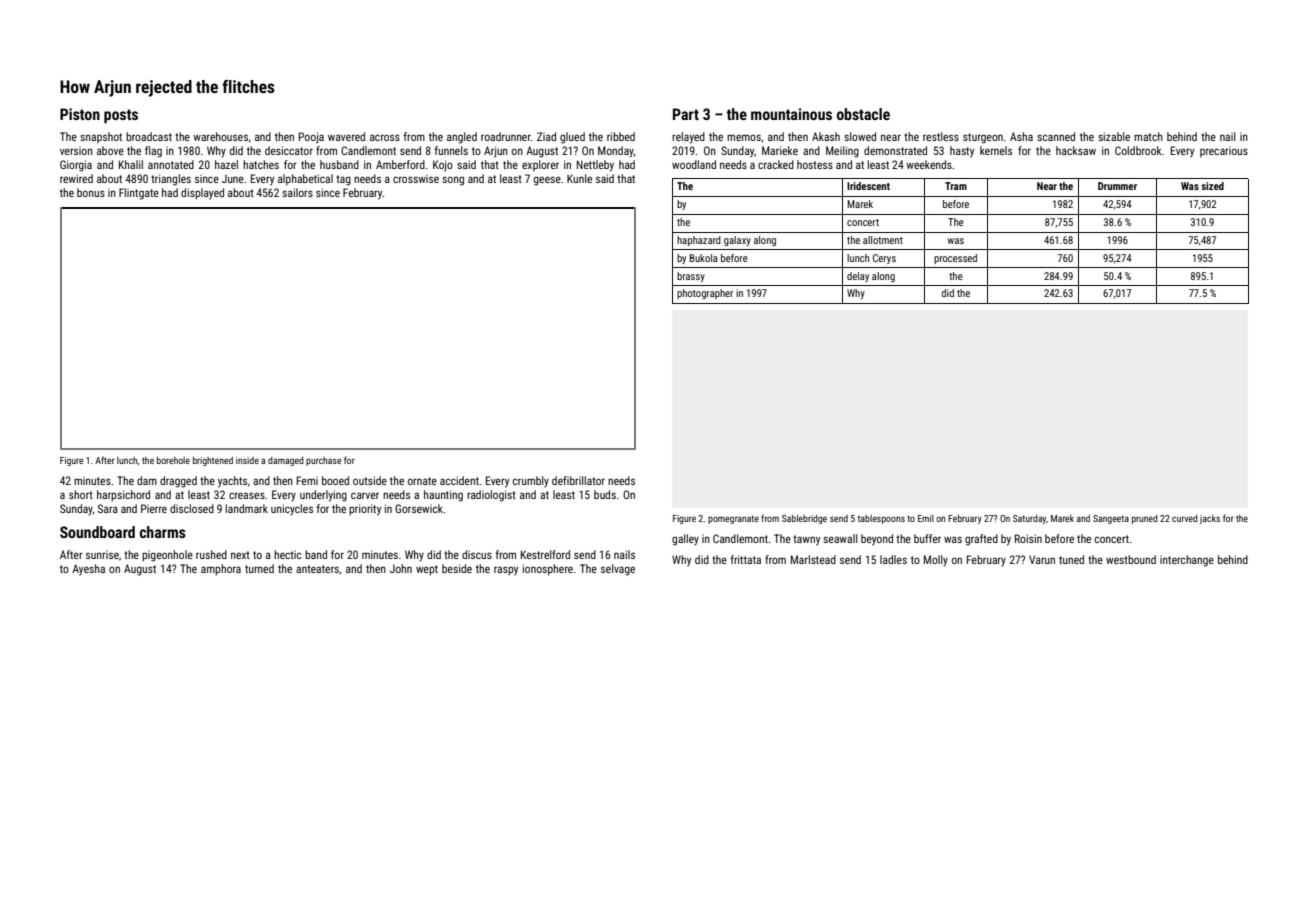  I want to click on Part, so click(686, 114).
